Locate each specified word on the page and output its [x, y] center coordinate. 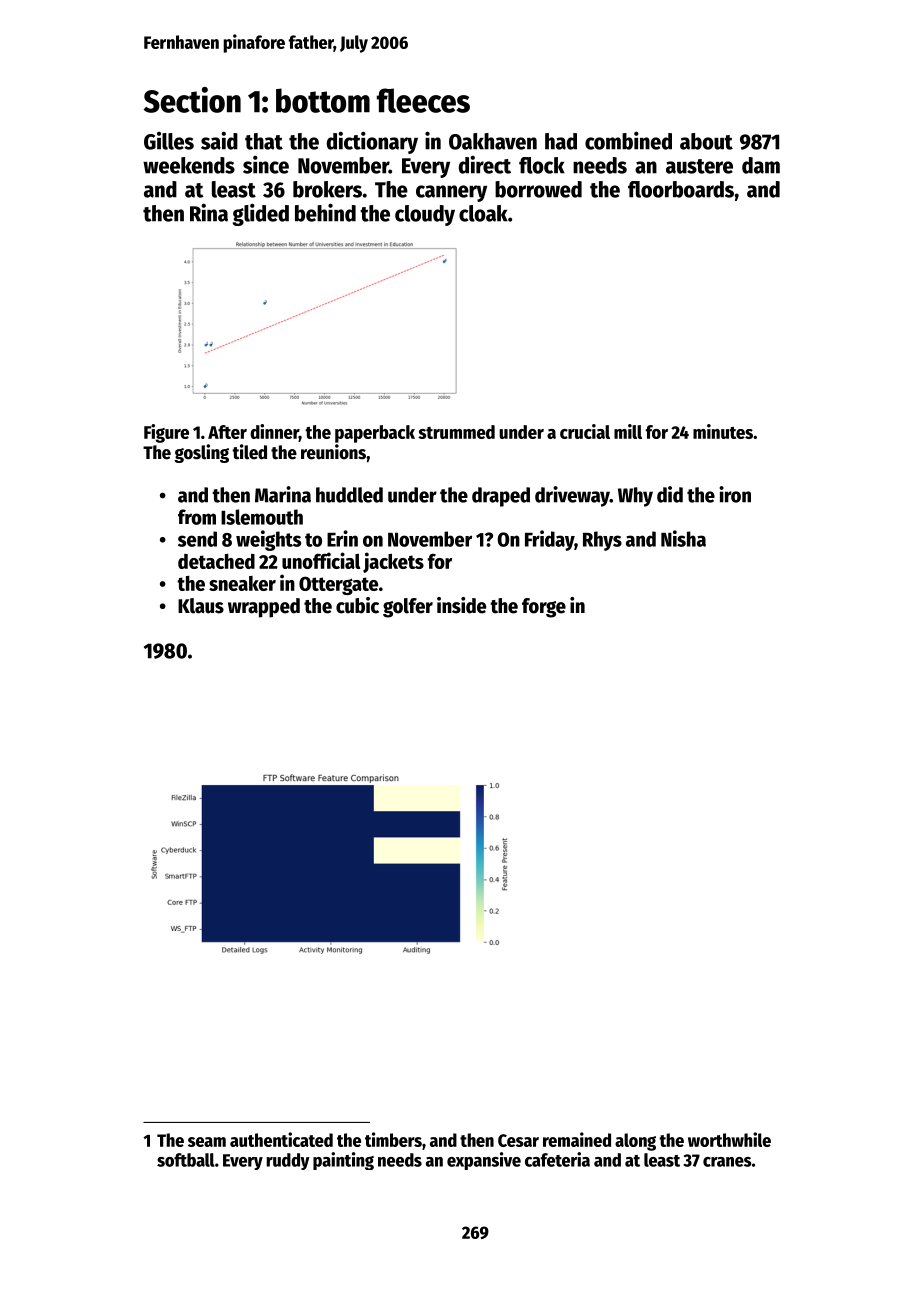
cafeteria [557, 1159]
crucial [585, 431]
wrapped [264, 608]
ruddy [288, 1161]
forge [544, 608]
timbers [393, 1139]
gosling [201, 453]
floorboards [681, 189]
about [706, 141]
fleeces [423, 100]
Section [192, 100]
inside [461, 605]
